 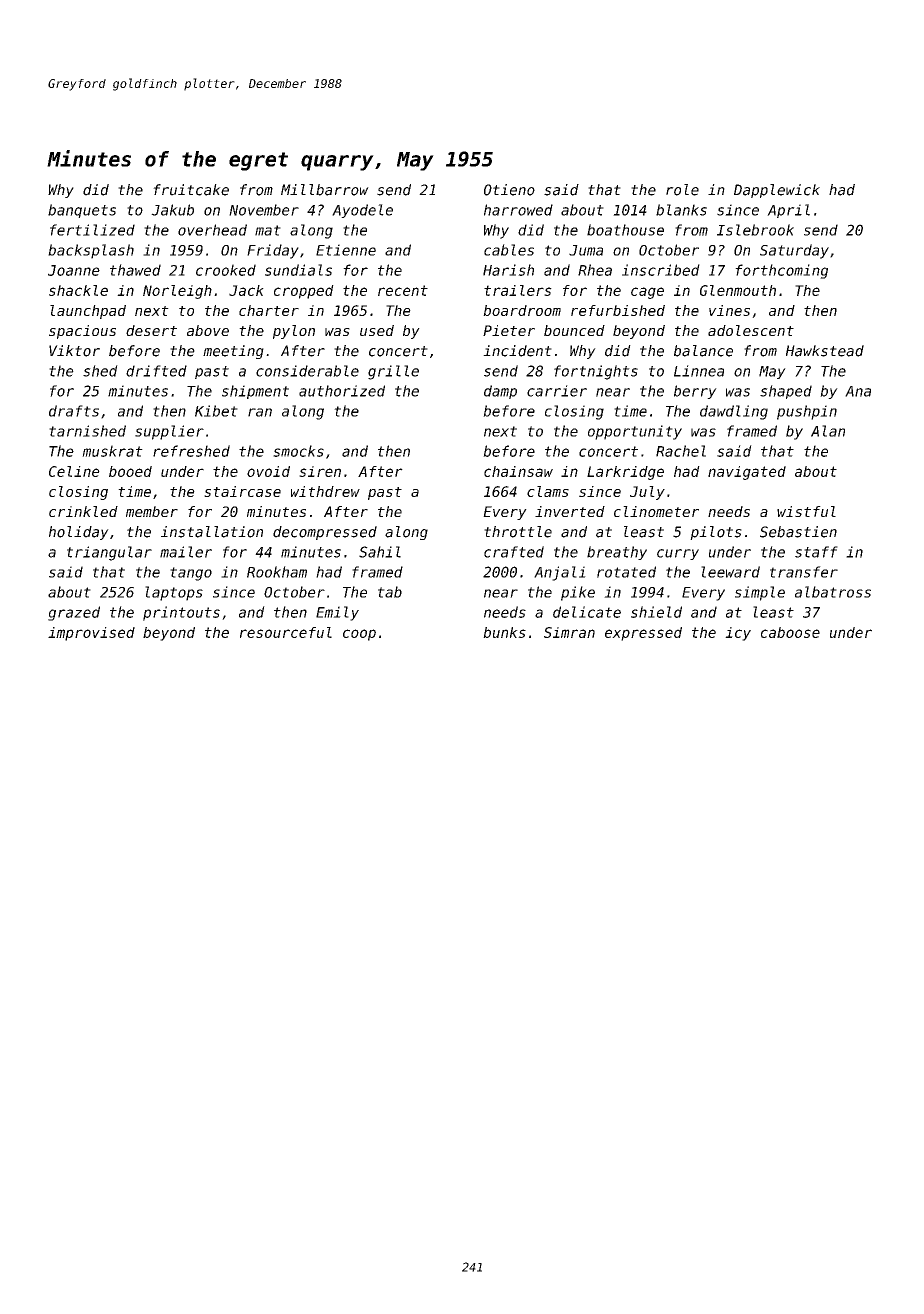 What do you see at coordinates (734, 412) in the screenshot?
I see `dawdling` at bounding box center [734, 412].
